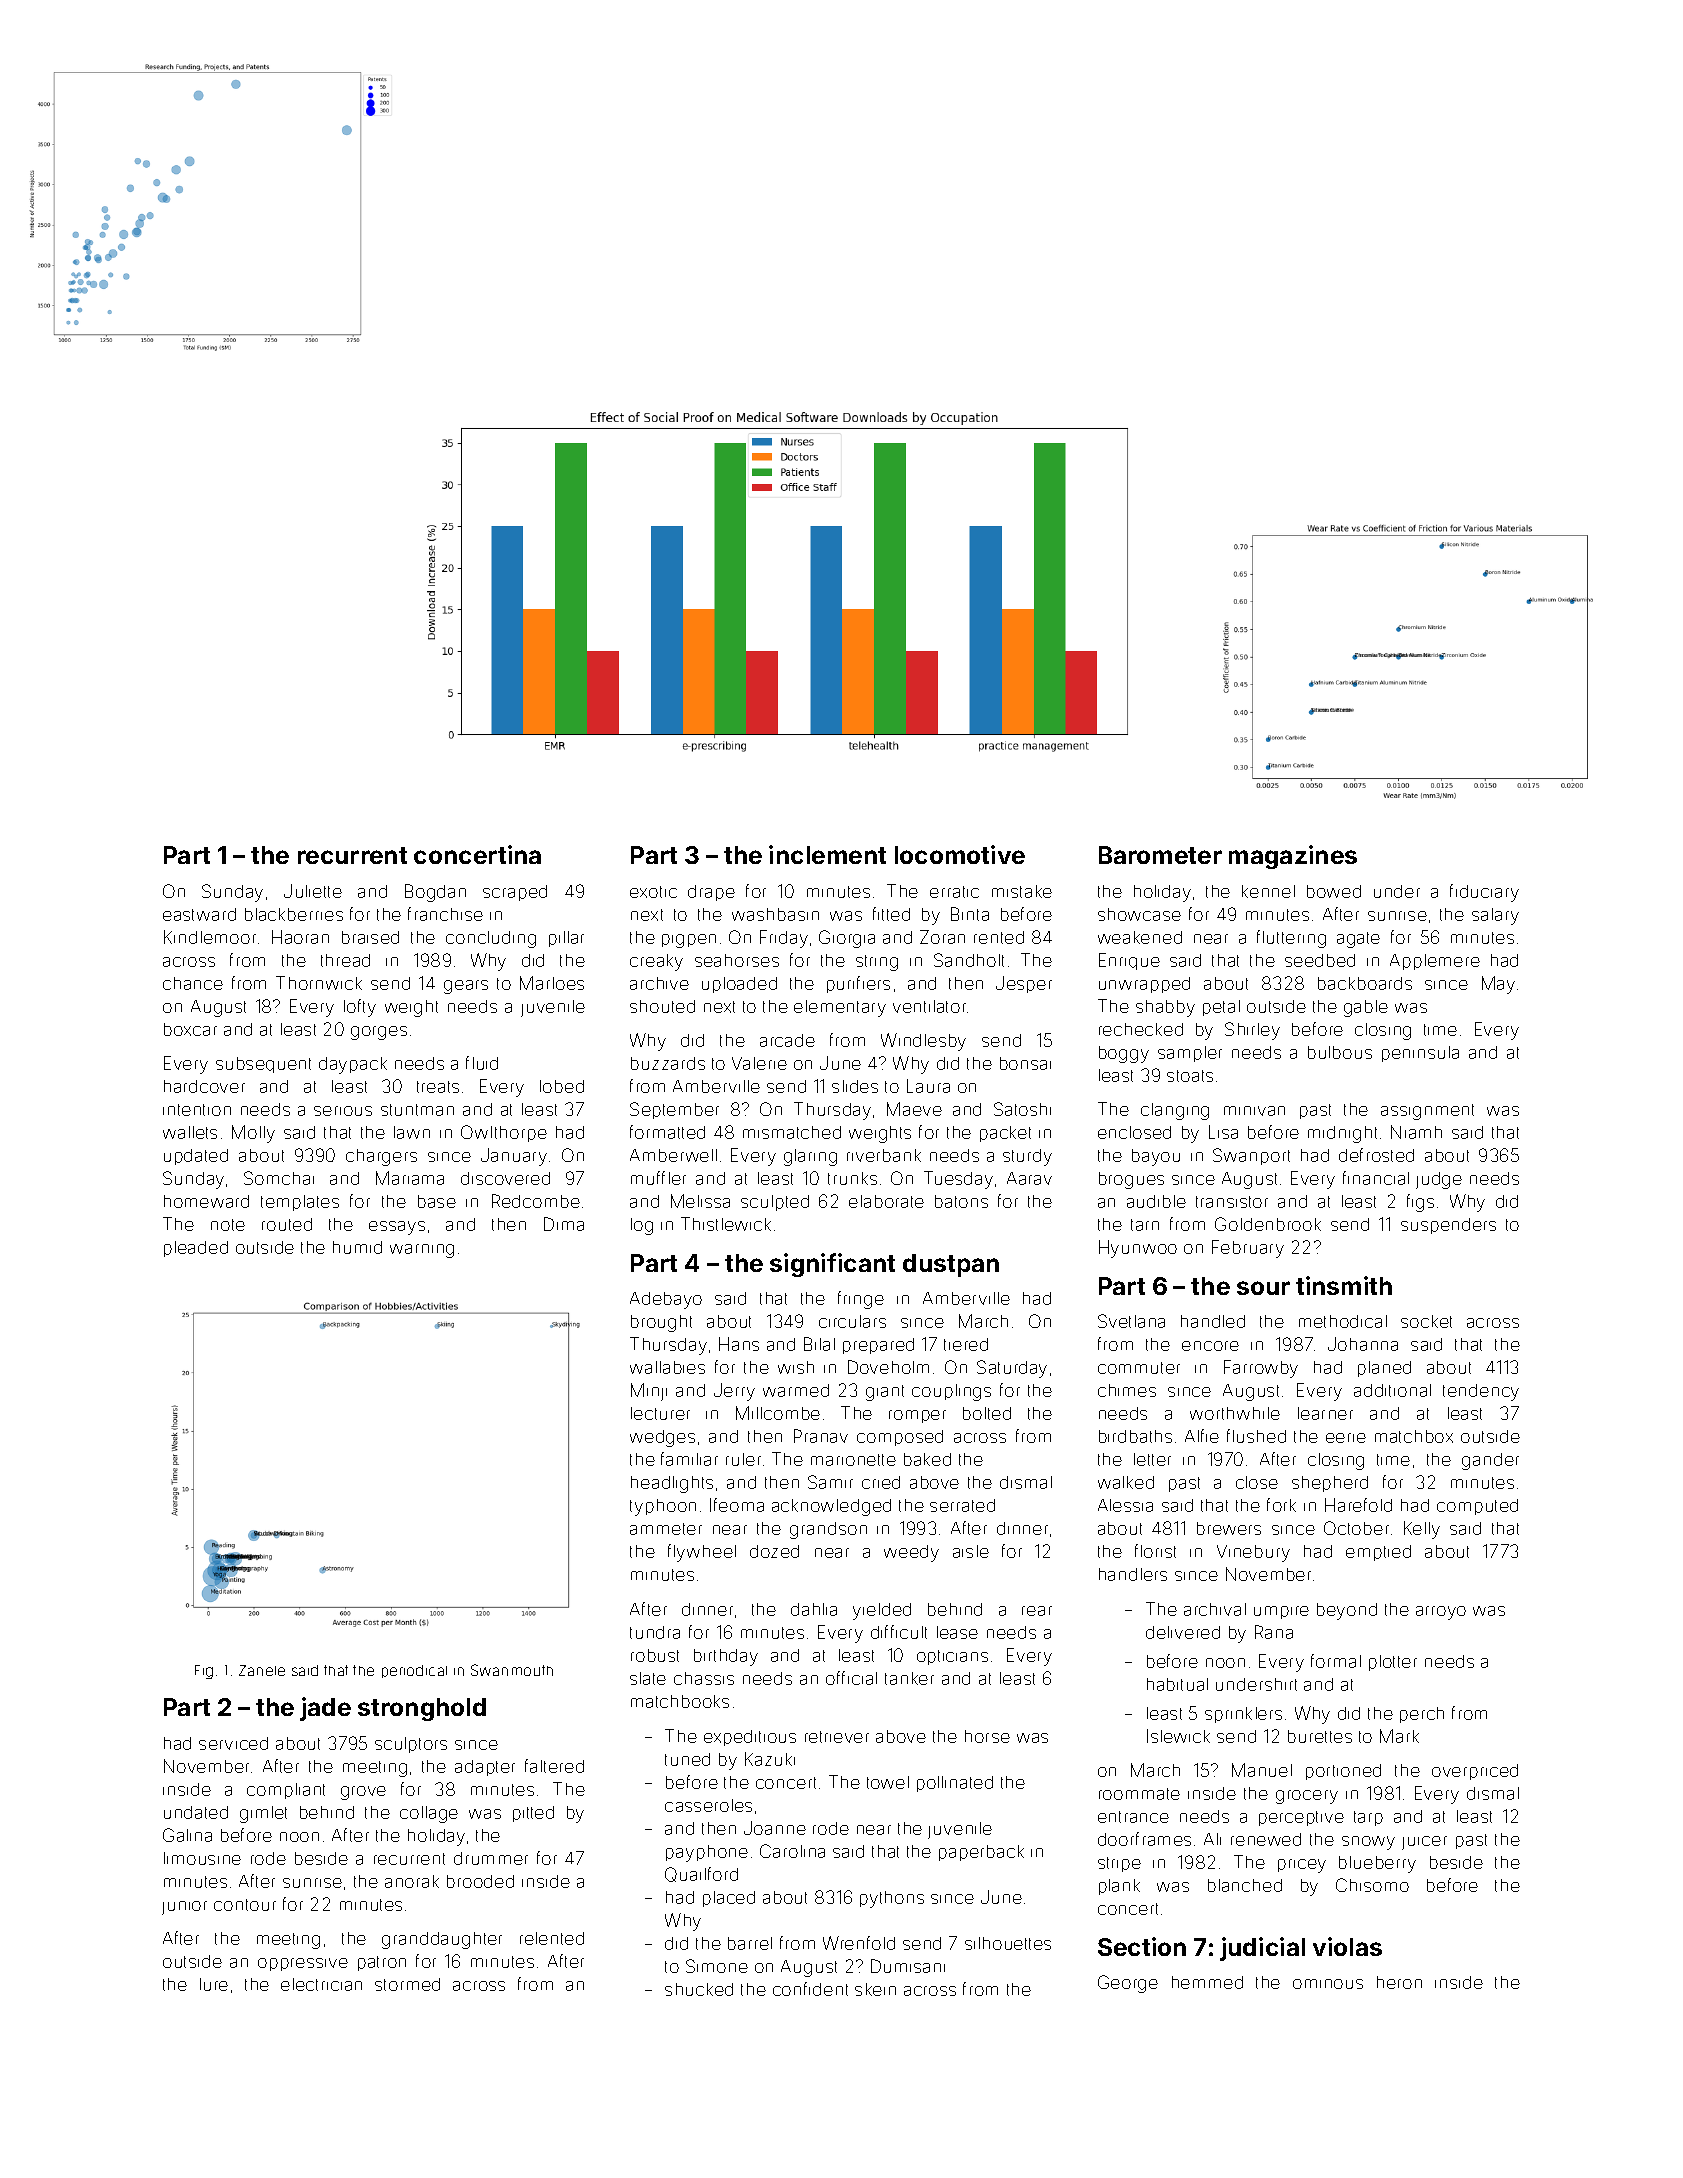 The image size is (1683, 2178). I want to click on lure, so click(214, 1984).
